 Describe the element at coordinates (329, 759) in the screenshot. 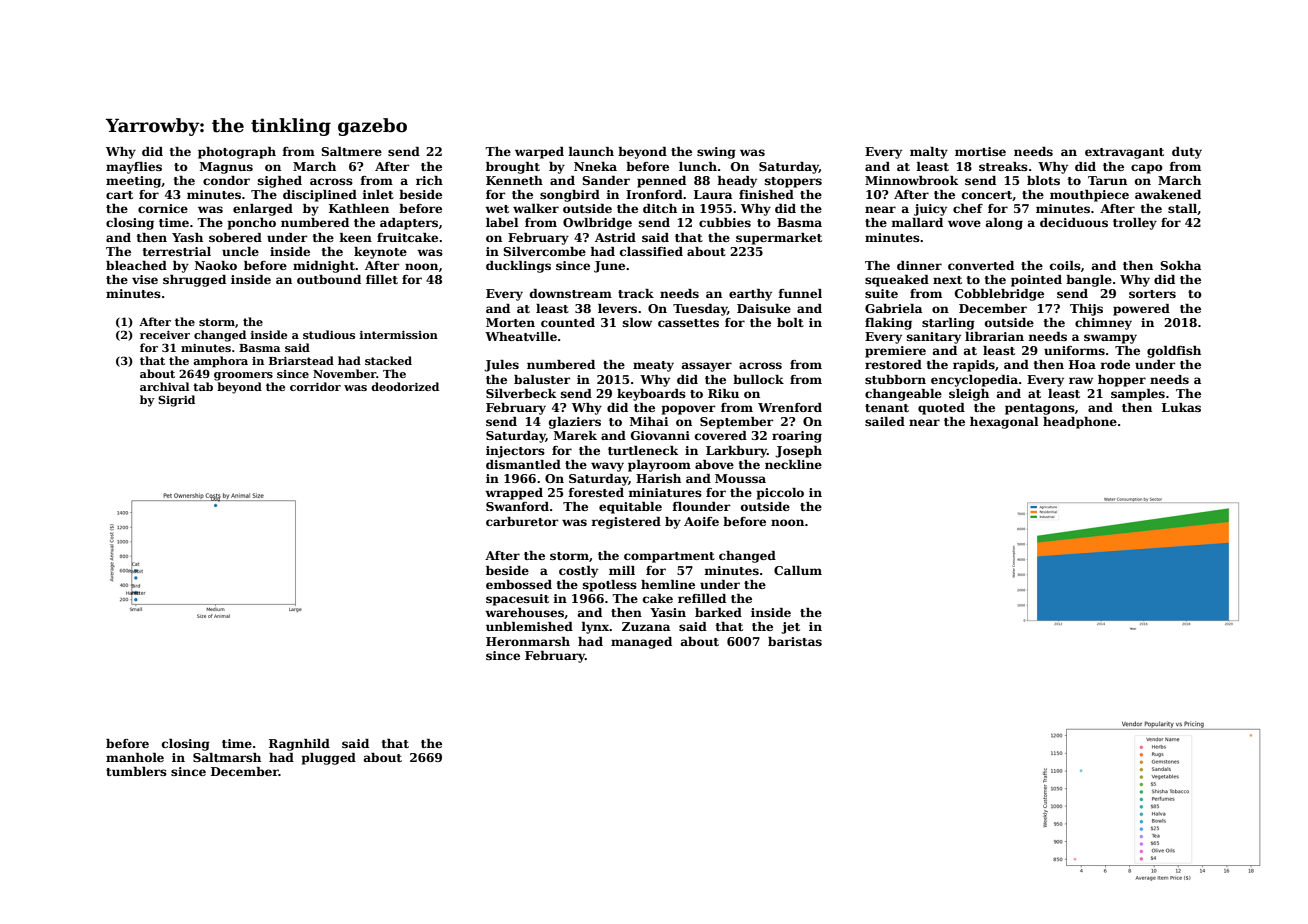

I see `plugged` at that location.
